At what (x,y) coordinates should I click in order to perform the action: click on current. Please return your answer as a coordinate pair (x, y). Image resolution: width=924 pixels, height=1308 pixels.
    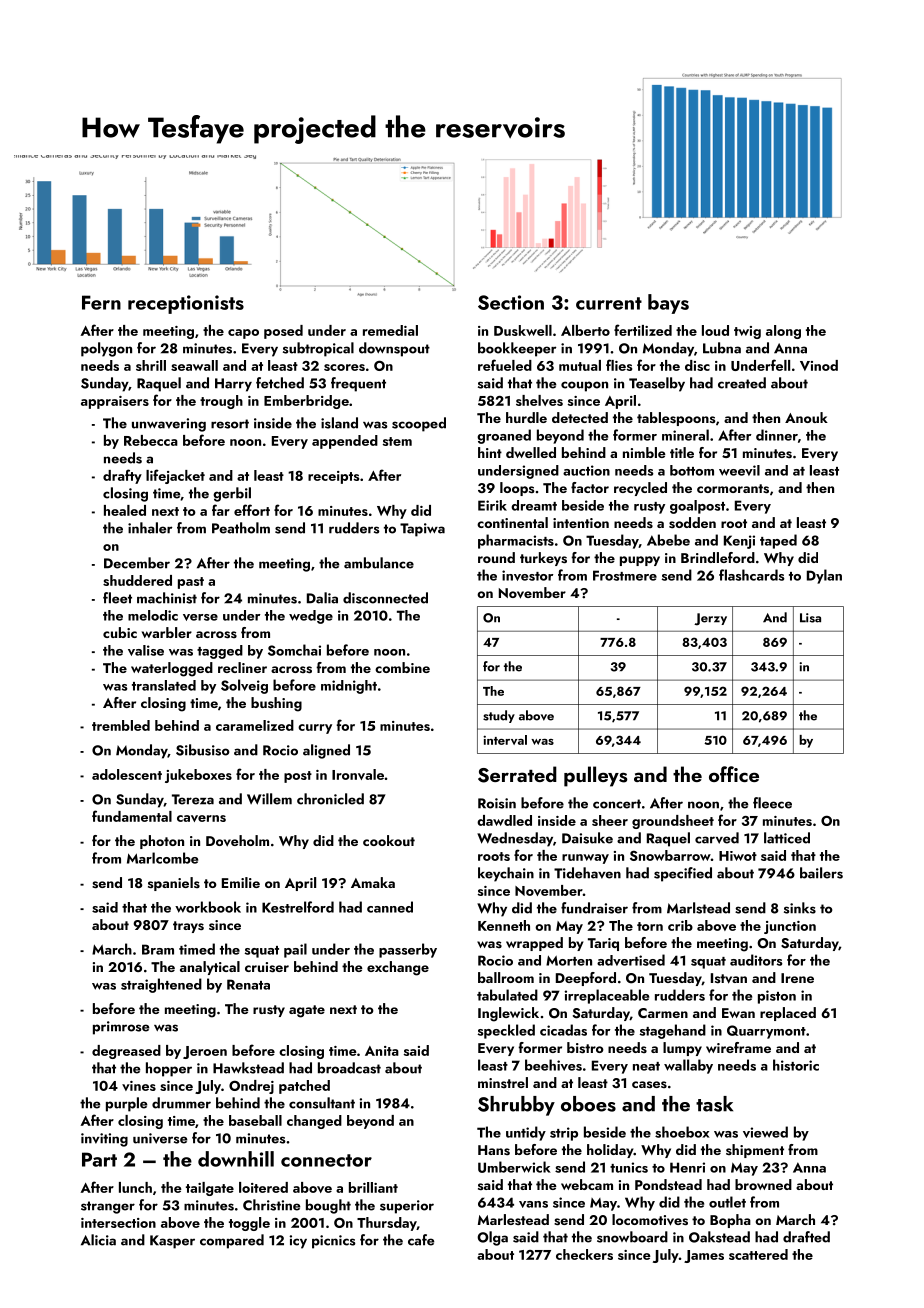
    Looking at the image, I should click on (609, 303).
